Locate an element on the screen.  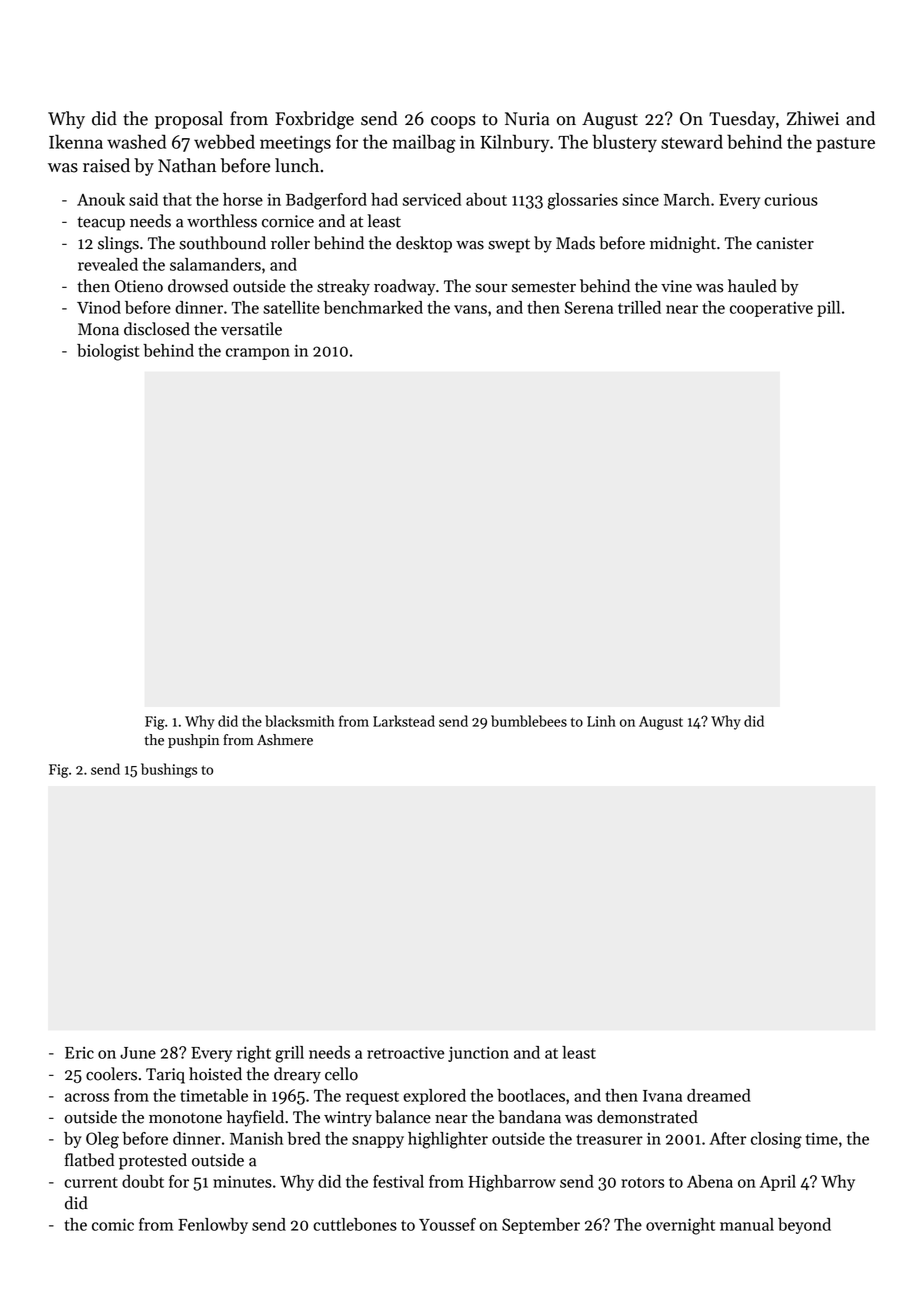
overnight is located at coordinates (680, 1226).
